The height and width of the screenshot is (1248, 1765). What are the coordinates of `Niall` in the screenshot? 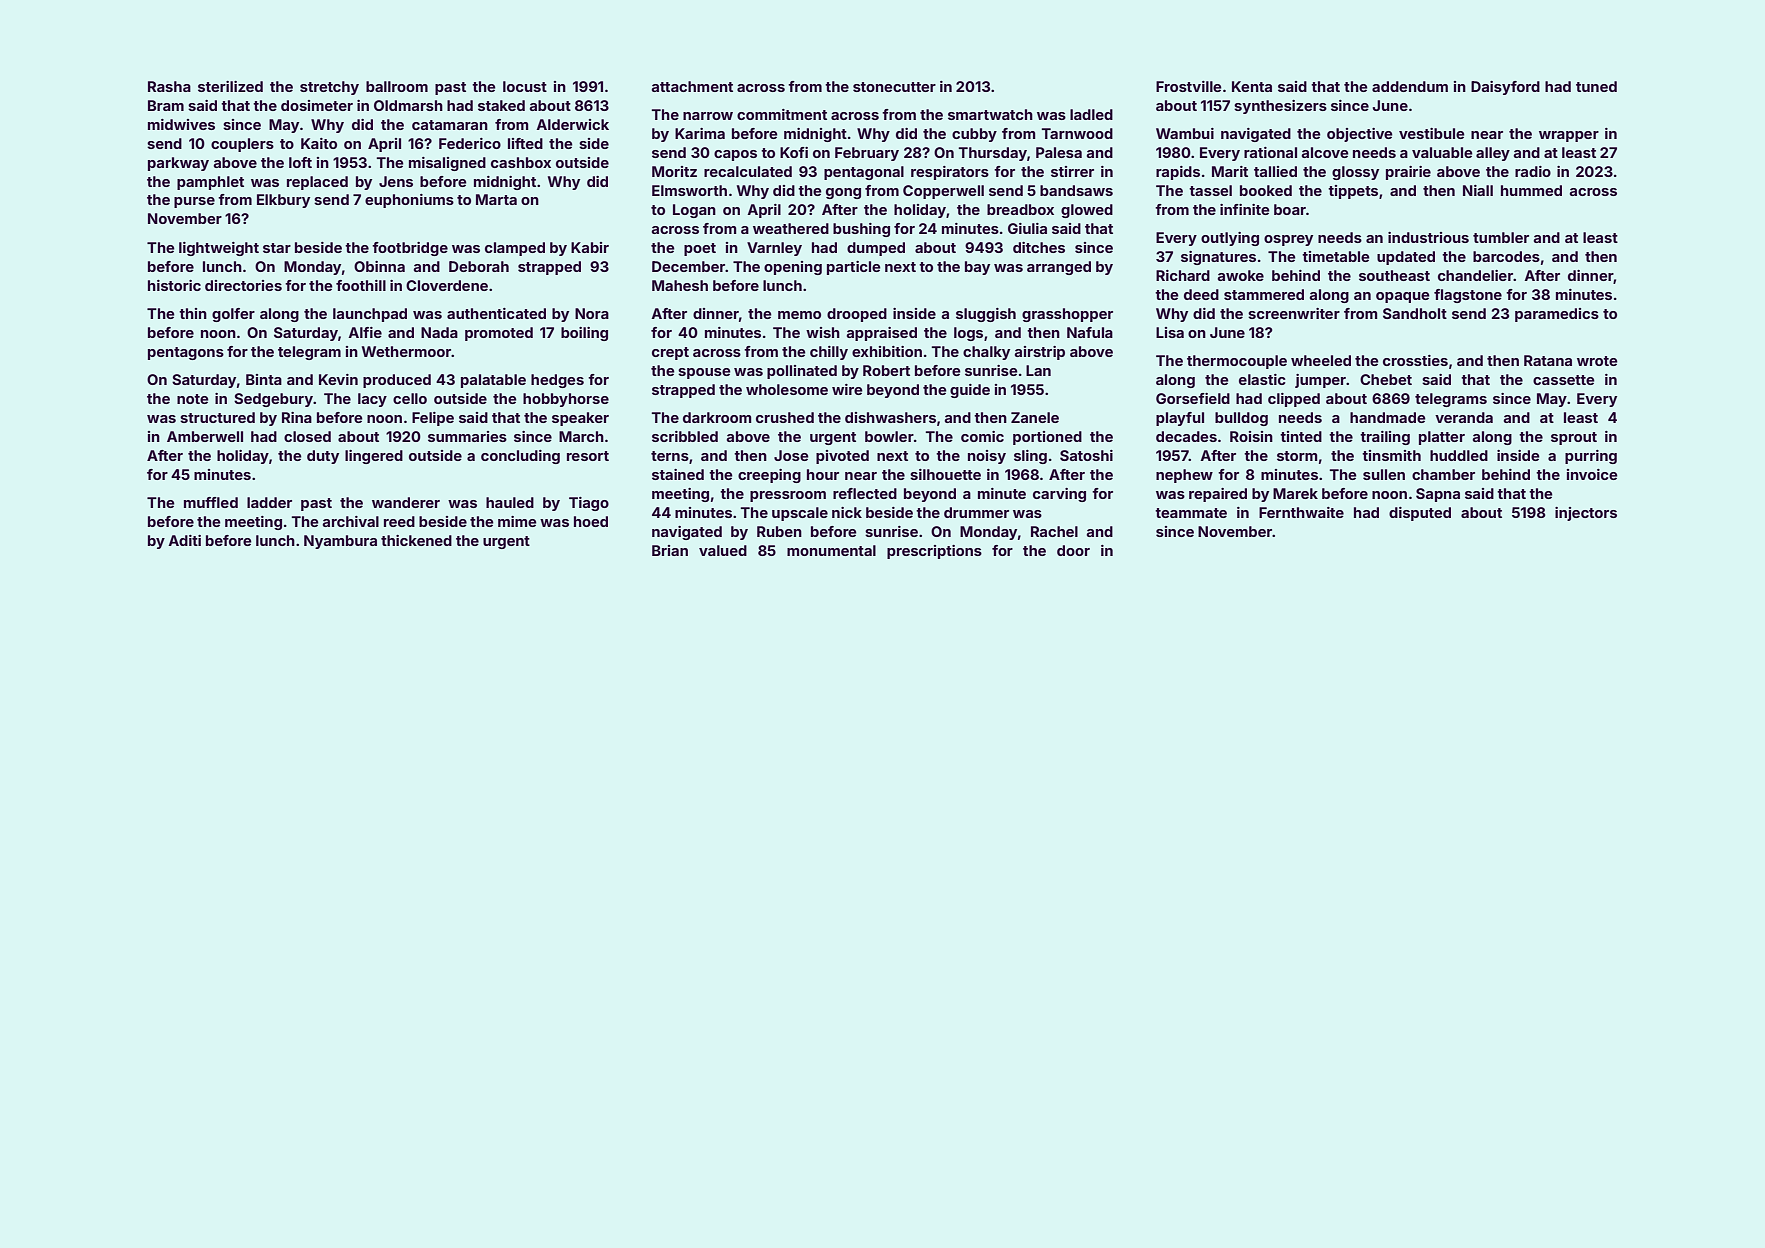 It's located at (1478, 190).
